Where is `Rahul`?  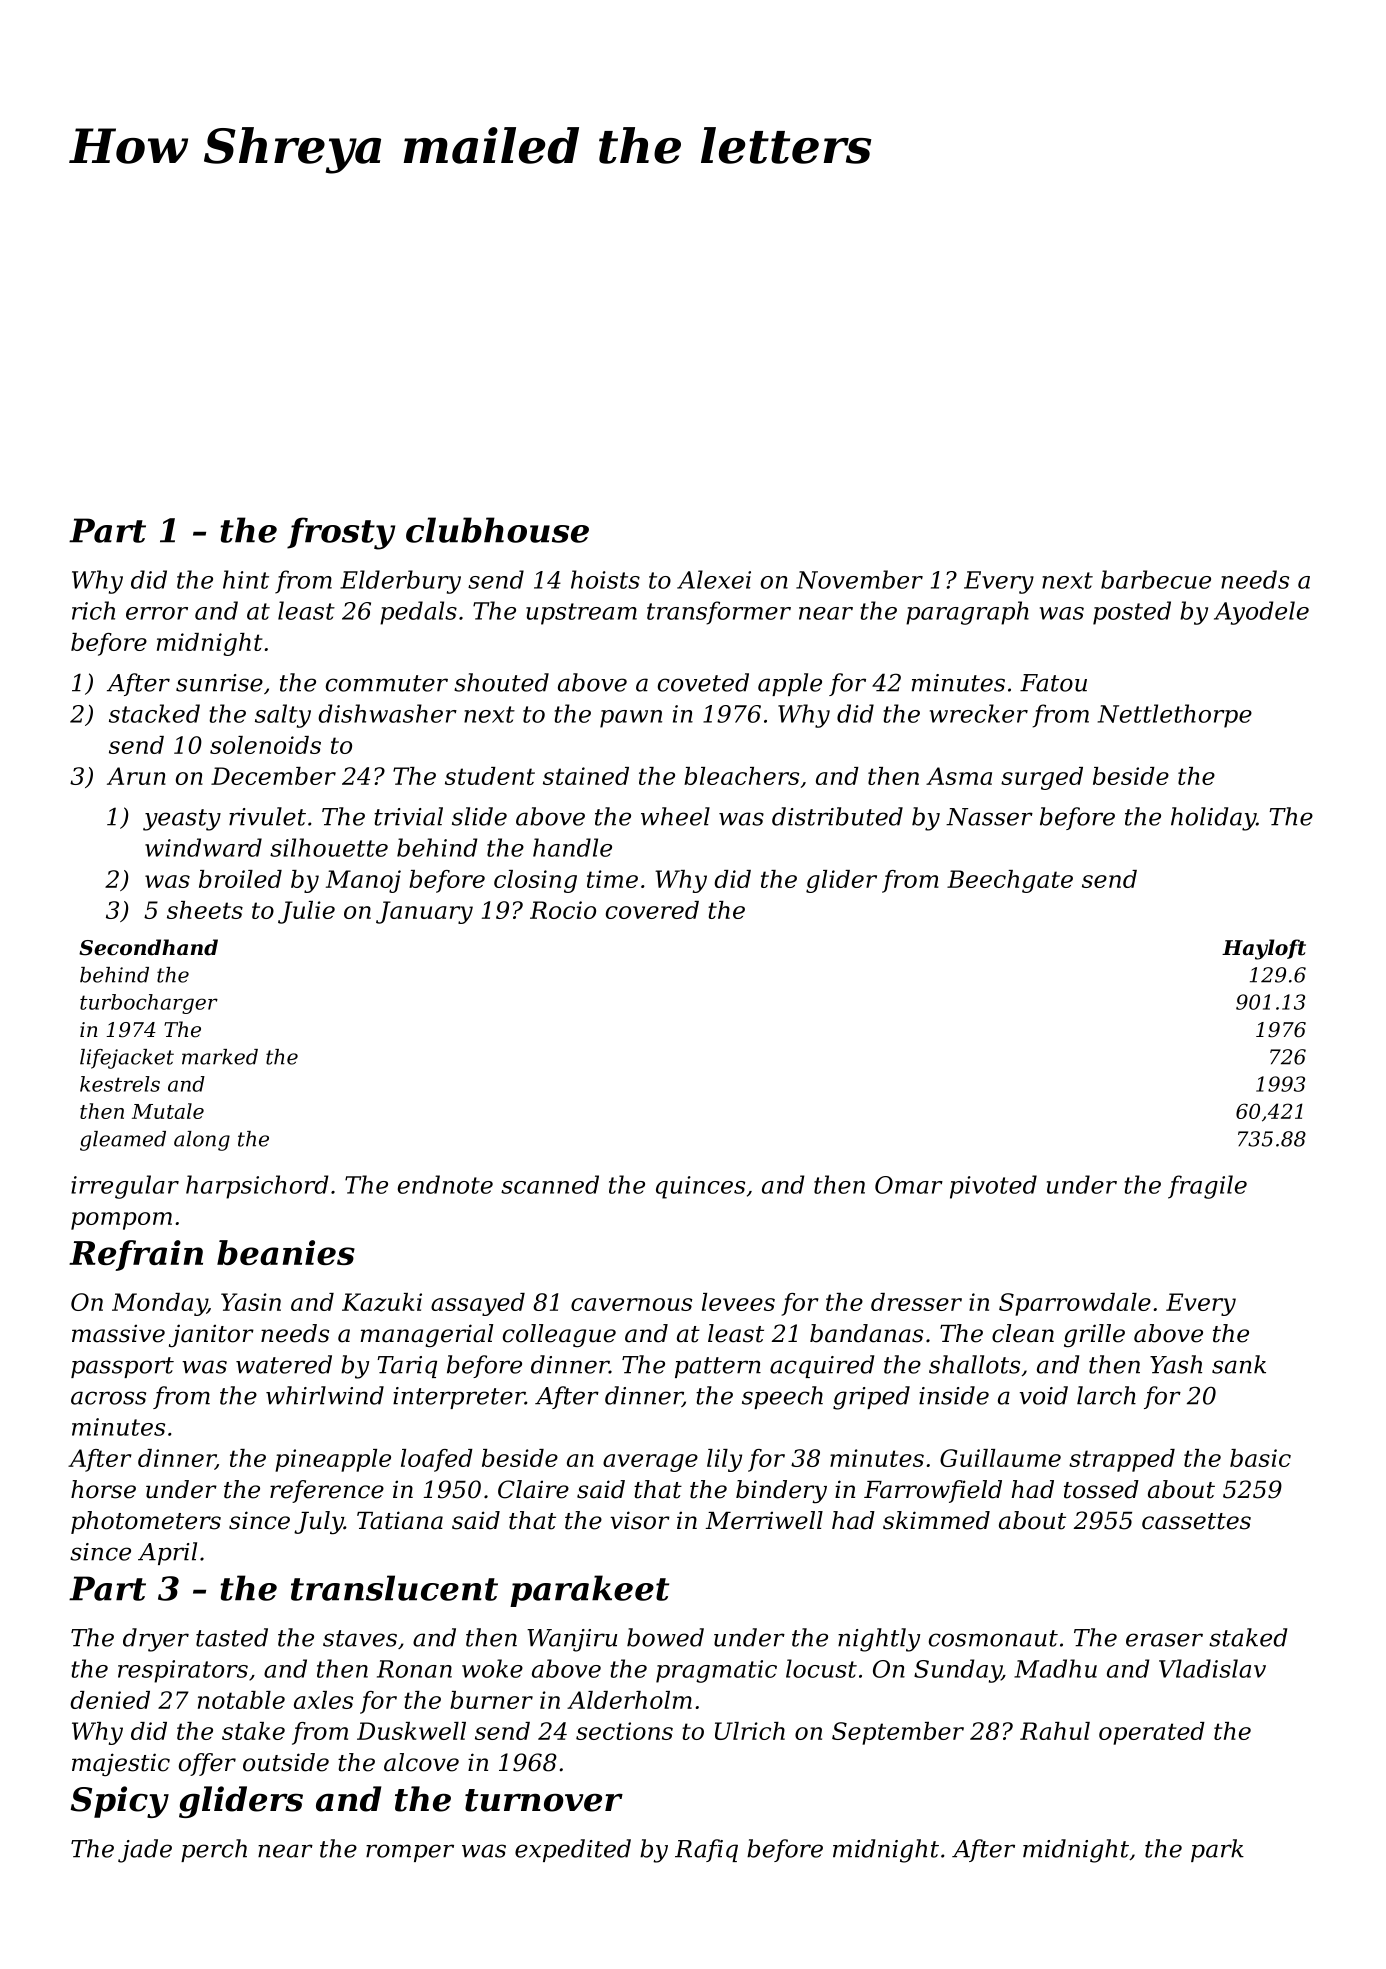 Rahul is located at coordinates (1055, 1731).
